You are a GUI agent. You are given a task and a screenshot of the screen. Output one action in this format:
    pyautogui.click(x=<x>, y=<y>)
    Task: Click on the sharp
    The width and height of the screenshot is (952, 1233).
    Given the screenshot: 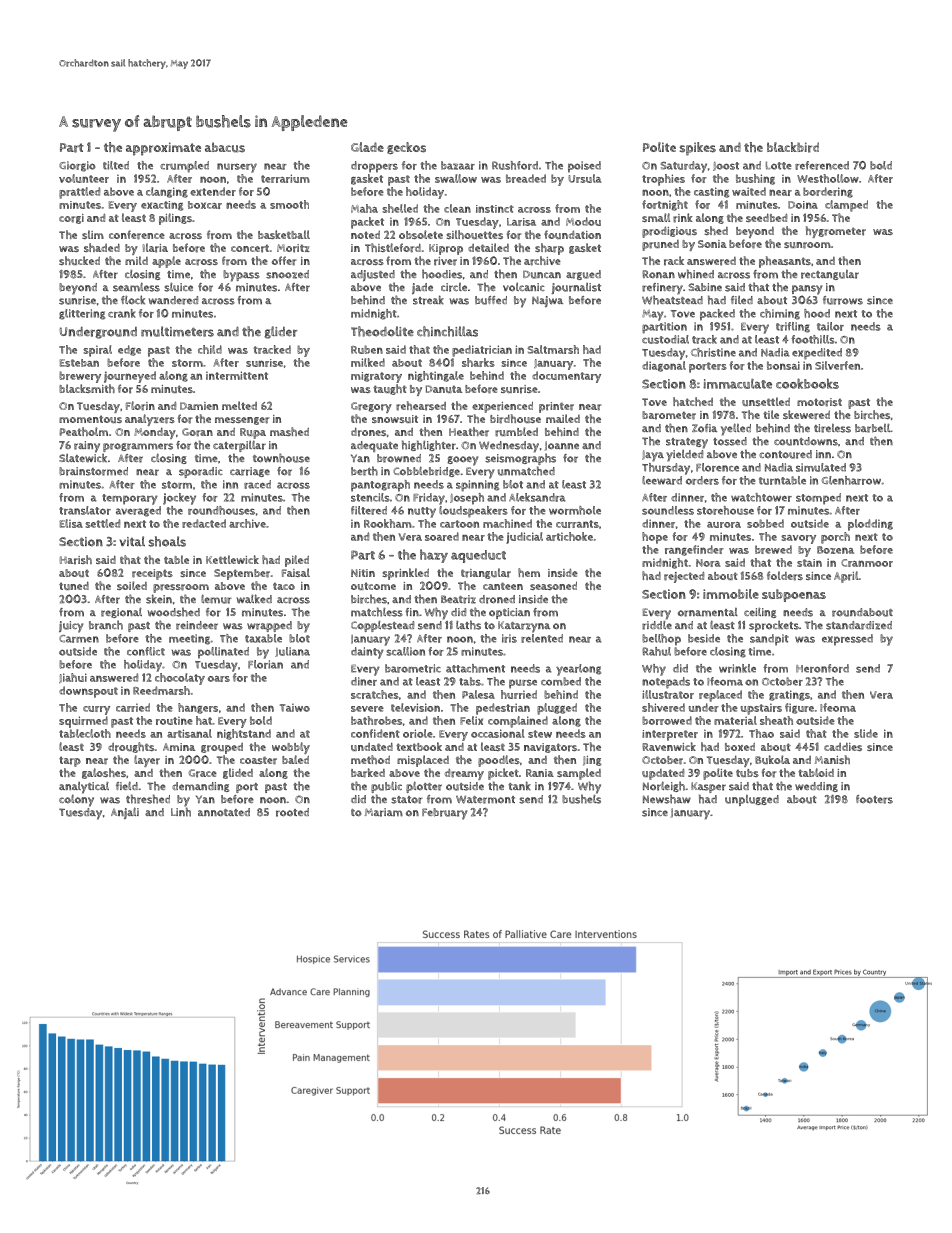 What is the action you would take?
    pyautogui.click(x=549, y=249)
